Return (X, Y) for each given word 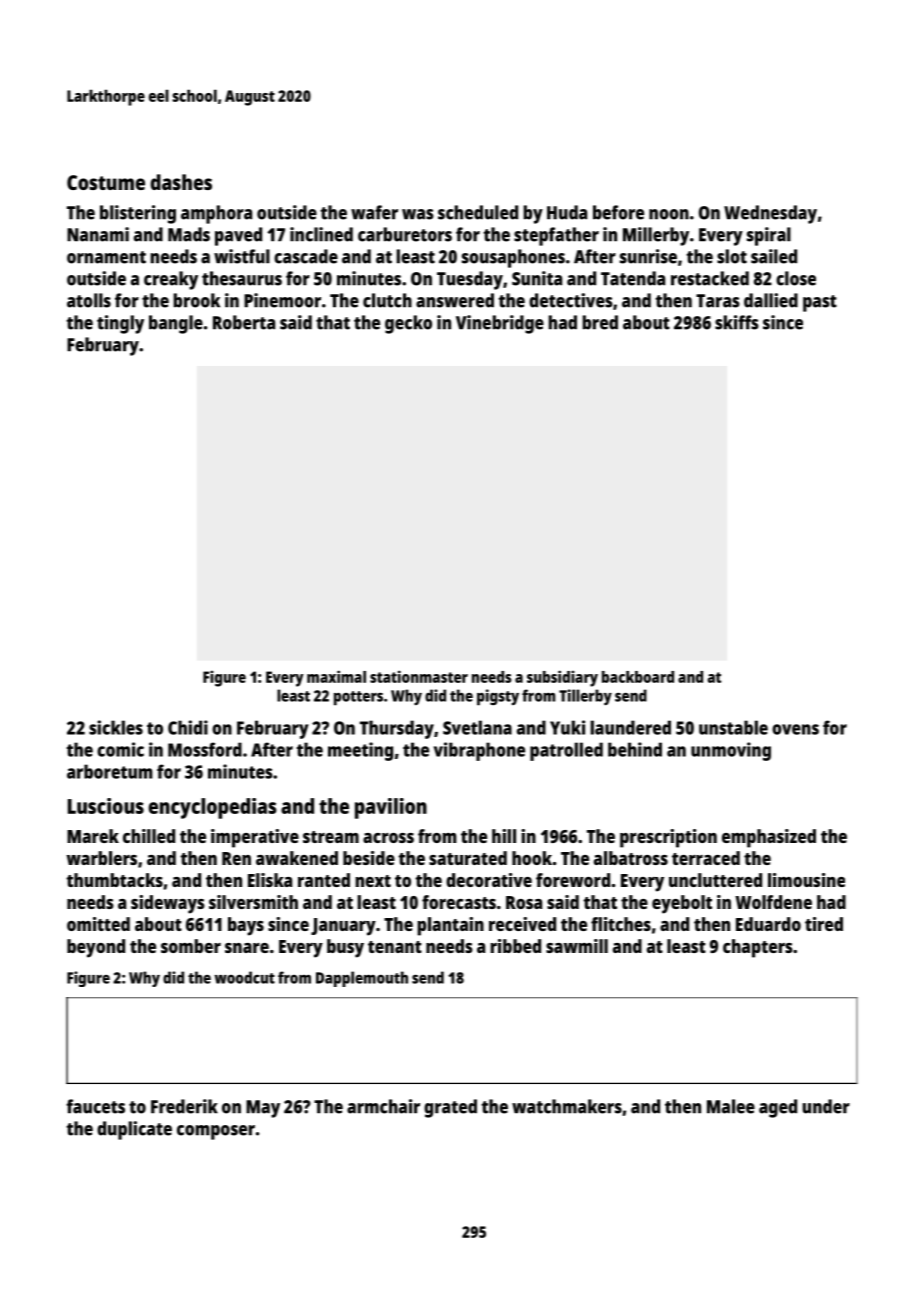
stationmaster (419, 676)
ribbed (516, 946)
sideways (168, 904)
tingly (120, 324)
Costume (106, 182)
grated (450, 1108)
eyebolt (682, 904)
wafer (374, 212)
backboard (638, 677)
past (820, 303)
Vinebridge (500, 324)
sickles (116, 727)
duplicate (134, 1130)
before (618, 212)
